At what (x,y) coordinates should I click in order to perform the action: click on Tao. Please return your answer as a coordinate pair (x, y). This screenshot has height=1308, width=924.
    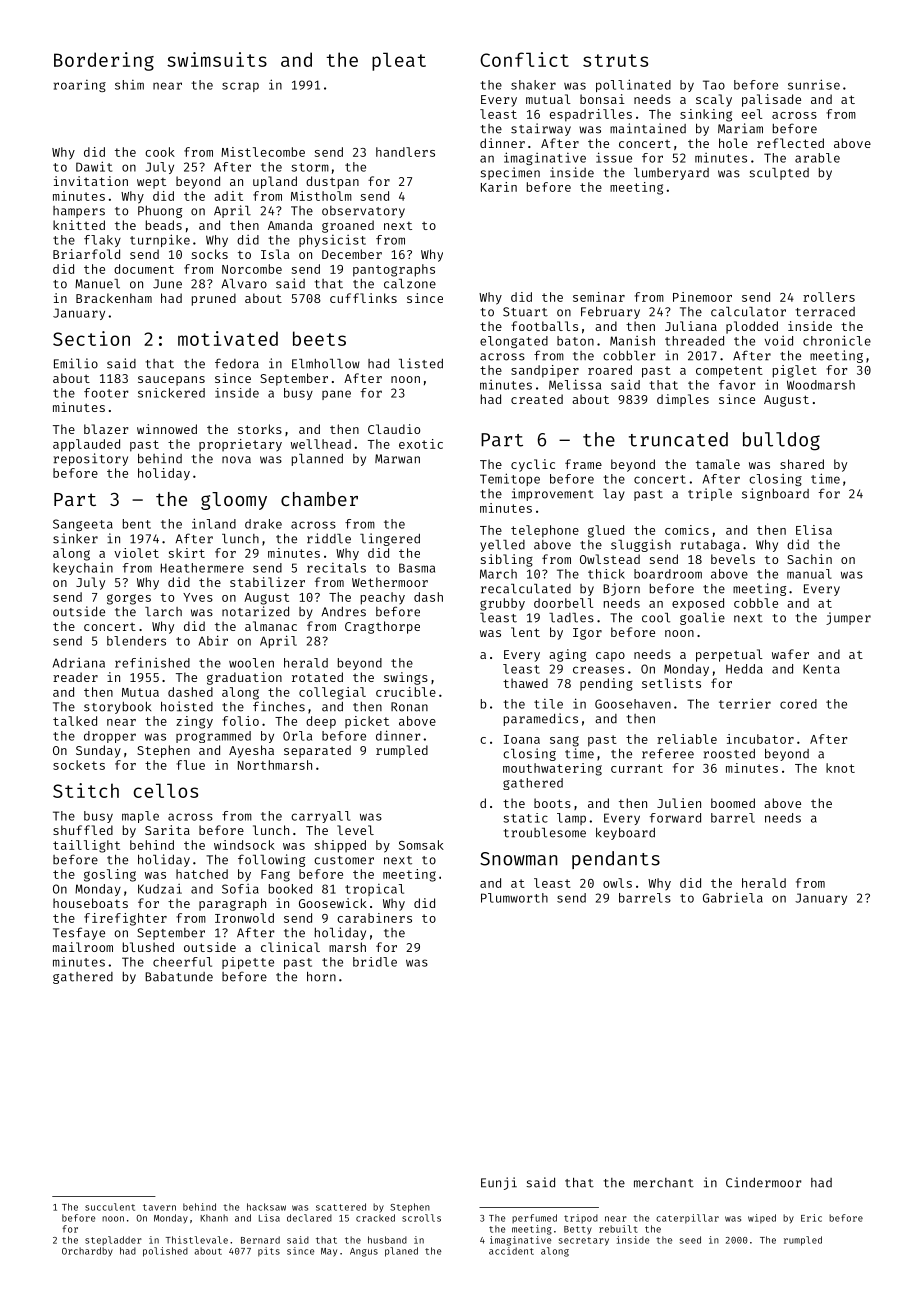
    Looking at the image, I should click on (714, 85).
